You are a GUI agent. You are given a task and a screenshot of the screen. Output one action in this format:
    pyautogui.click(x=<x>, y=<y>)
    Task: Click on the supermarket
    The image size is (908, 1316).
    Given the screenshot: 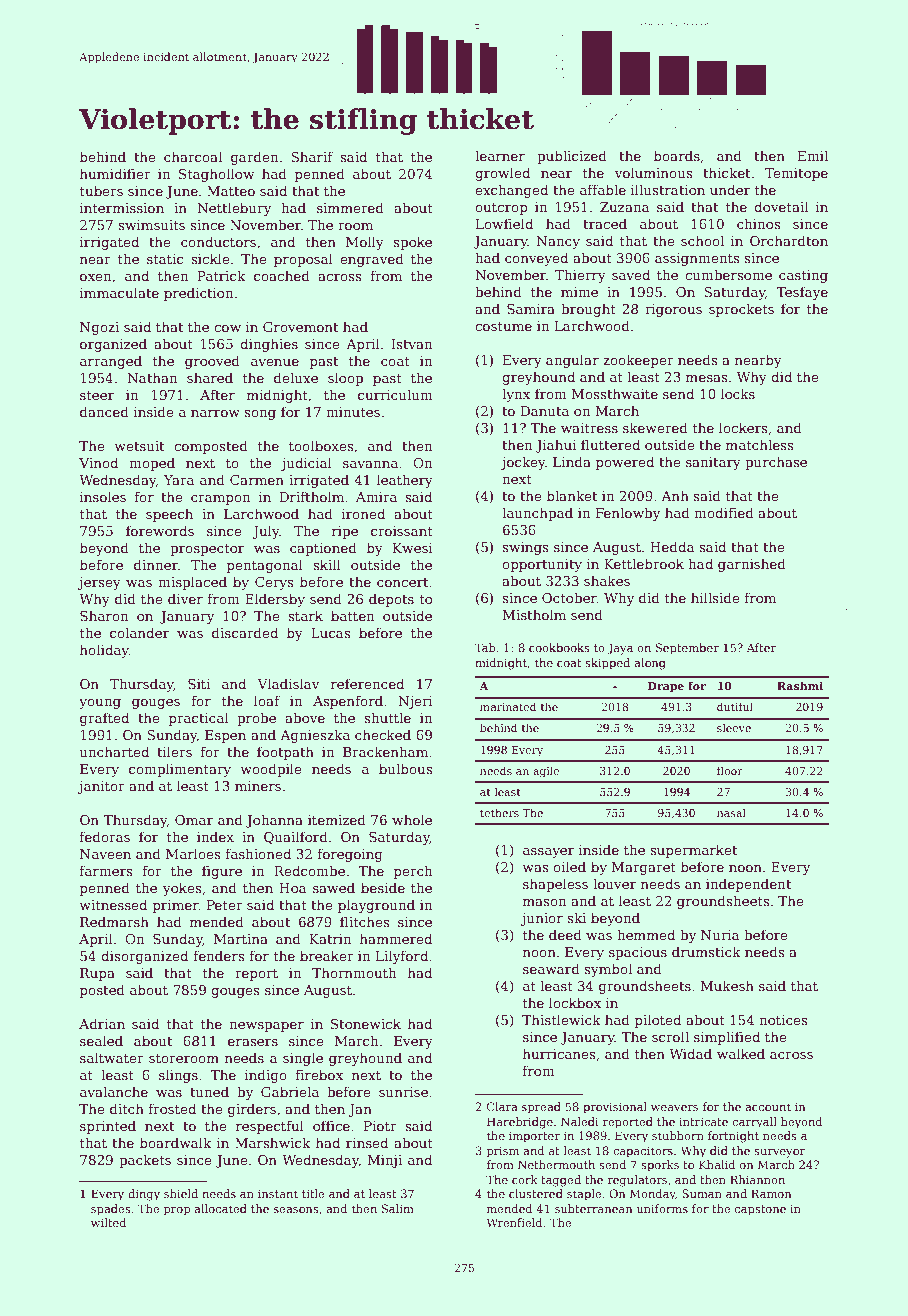 What is the action you would take?
    pyautogui.click(x=693, y=851)
